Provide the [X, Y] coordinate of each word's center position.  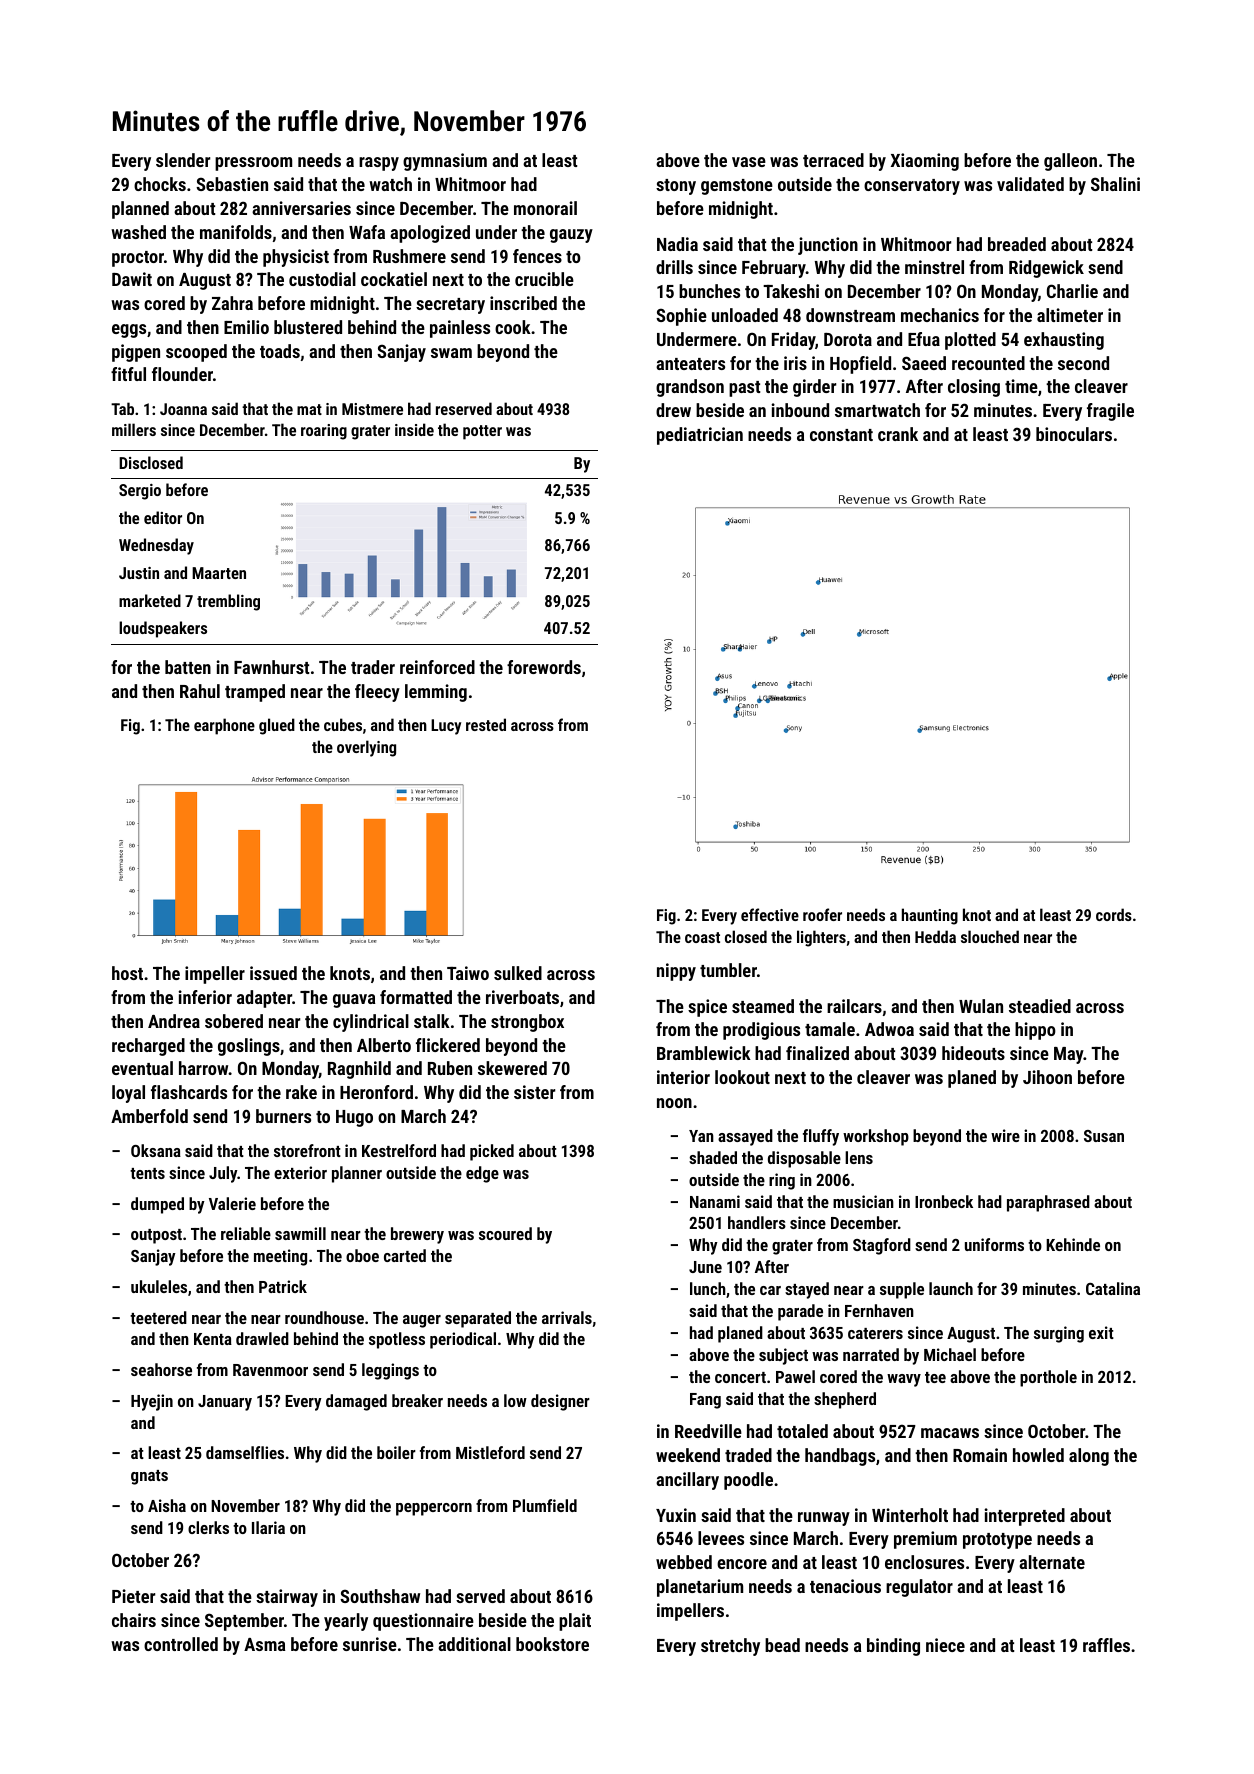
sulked [518, 973]
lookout [742, 1077]
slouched [990, 936]
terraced [833, 160]
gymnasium [445, 162]
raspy [379, 164]
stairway [287, 1598]
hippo [1035, 1031]
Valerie [232, 1203]
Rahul [200, 691]
